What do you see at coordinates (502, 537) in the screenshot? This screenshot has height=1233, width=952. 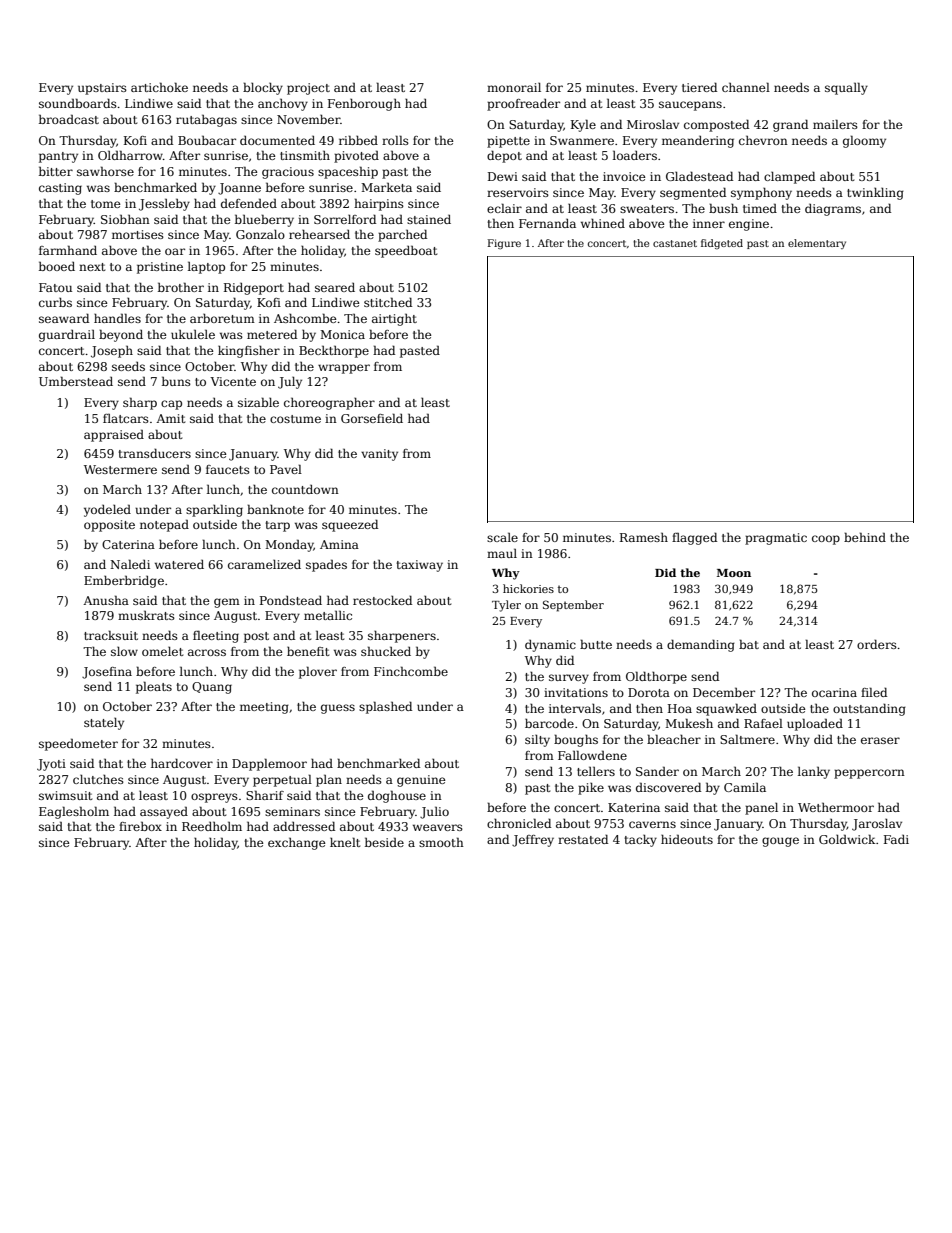 I see `scale` at bounding box center [502, 537].
